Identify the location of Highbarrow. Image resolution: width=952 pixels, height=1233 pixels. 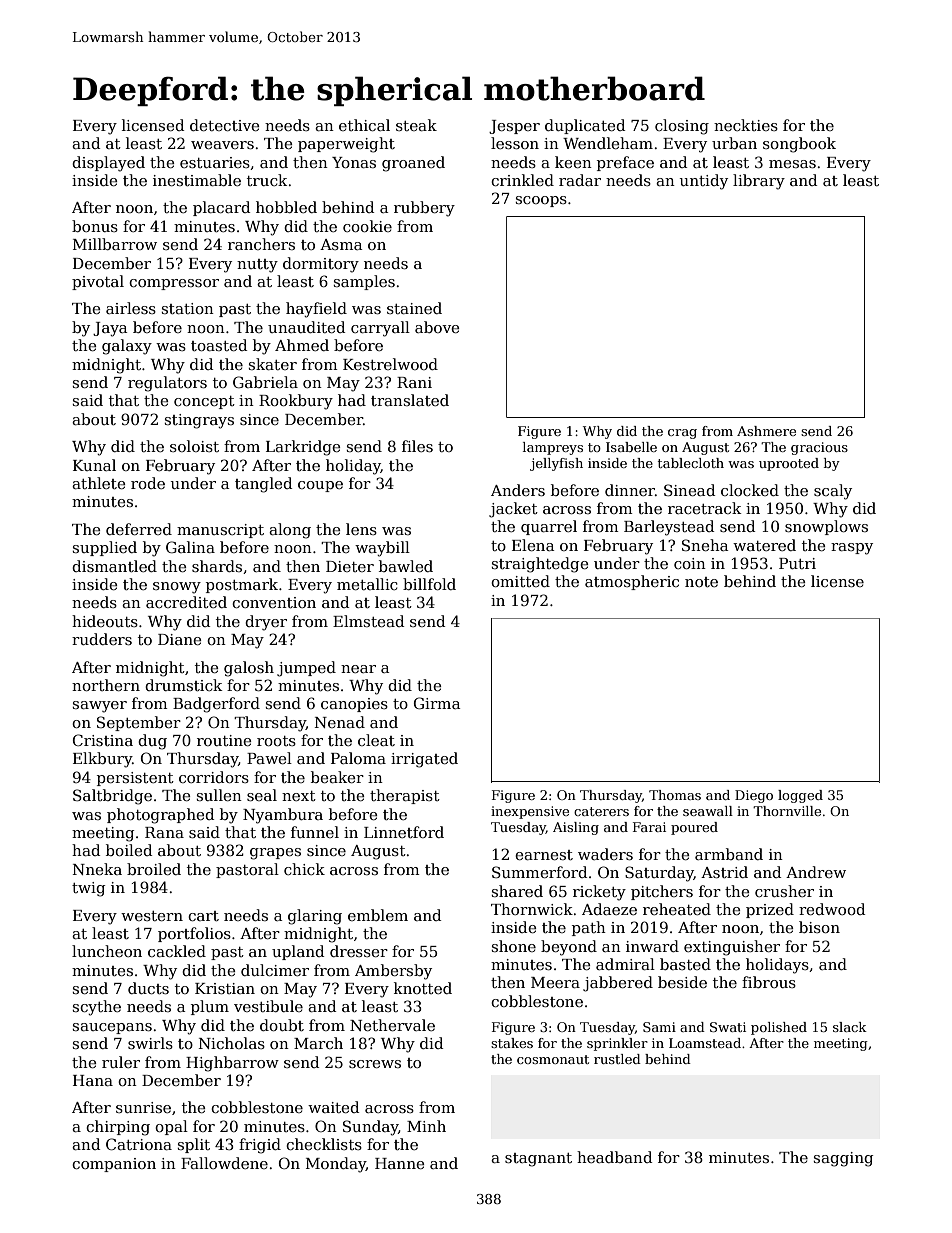
(232, 1064).
